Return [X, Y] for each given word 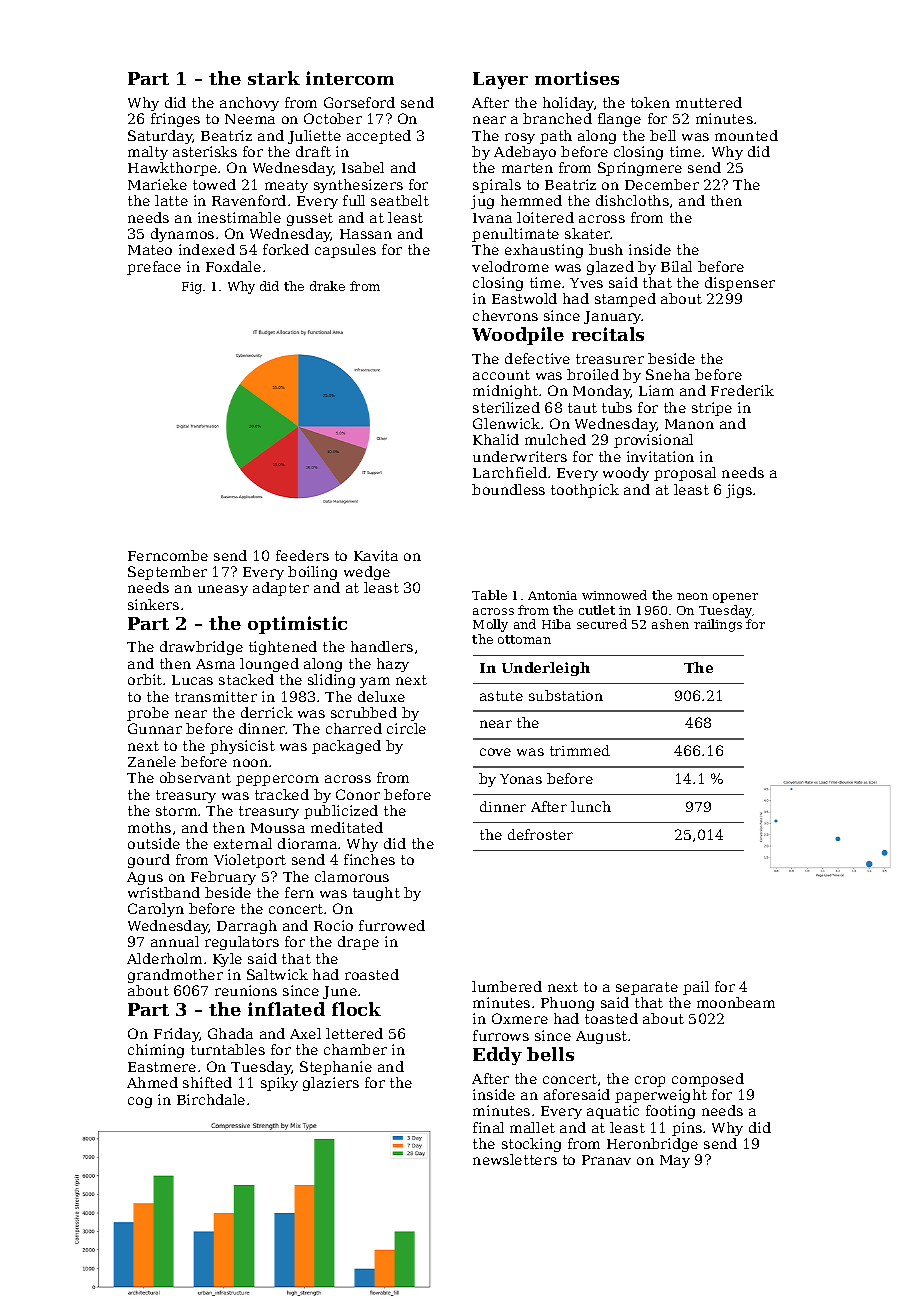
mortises [577, 78]
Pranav [606, 1160]
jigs [739, 491]
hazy [393, 665]
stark [274, 78]
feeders [302, 555]
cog [140, 1102]
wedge [367, 573]
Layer [500, 80]
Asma [215, 664]
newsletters [515, 1159]
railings [718, 625]
